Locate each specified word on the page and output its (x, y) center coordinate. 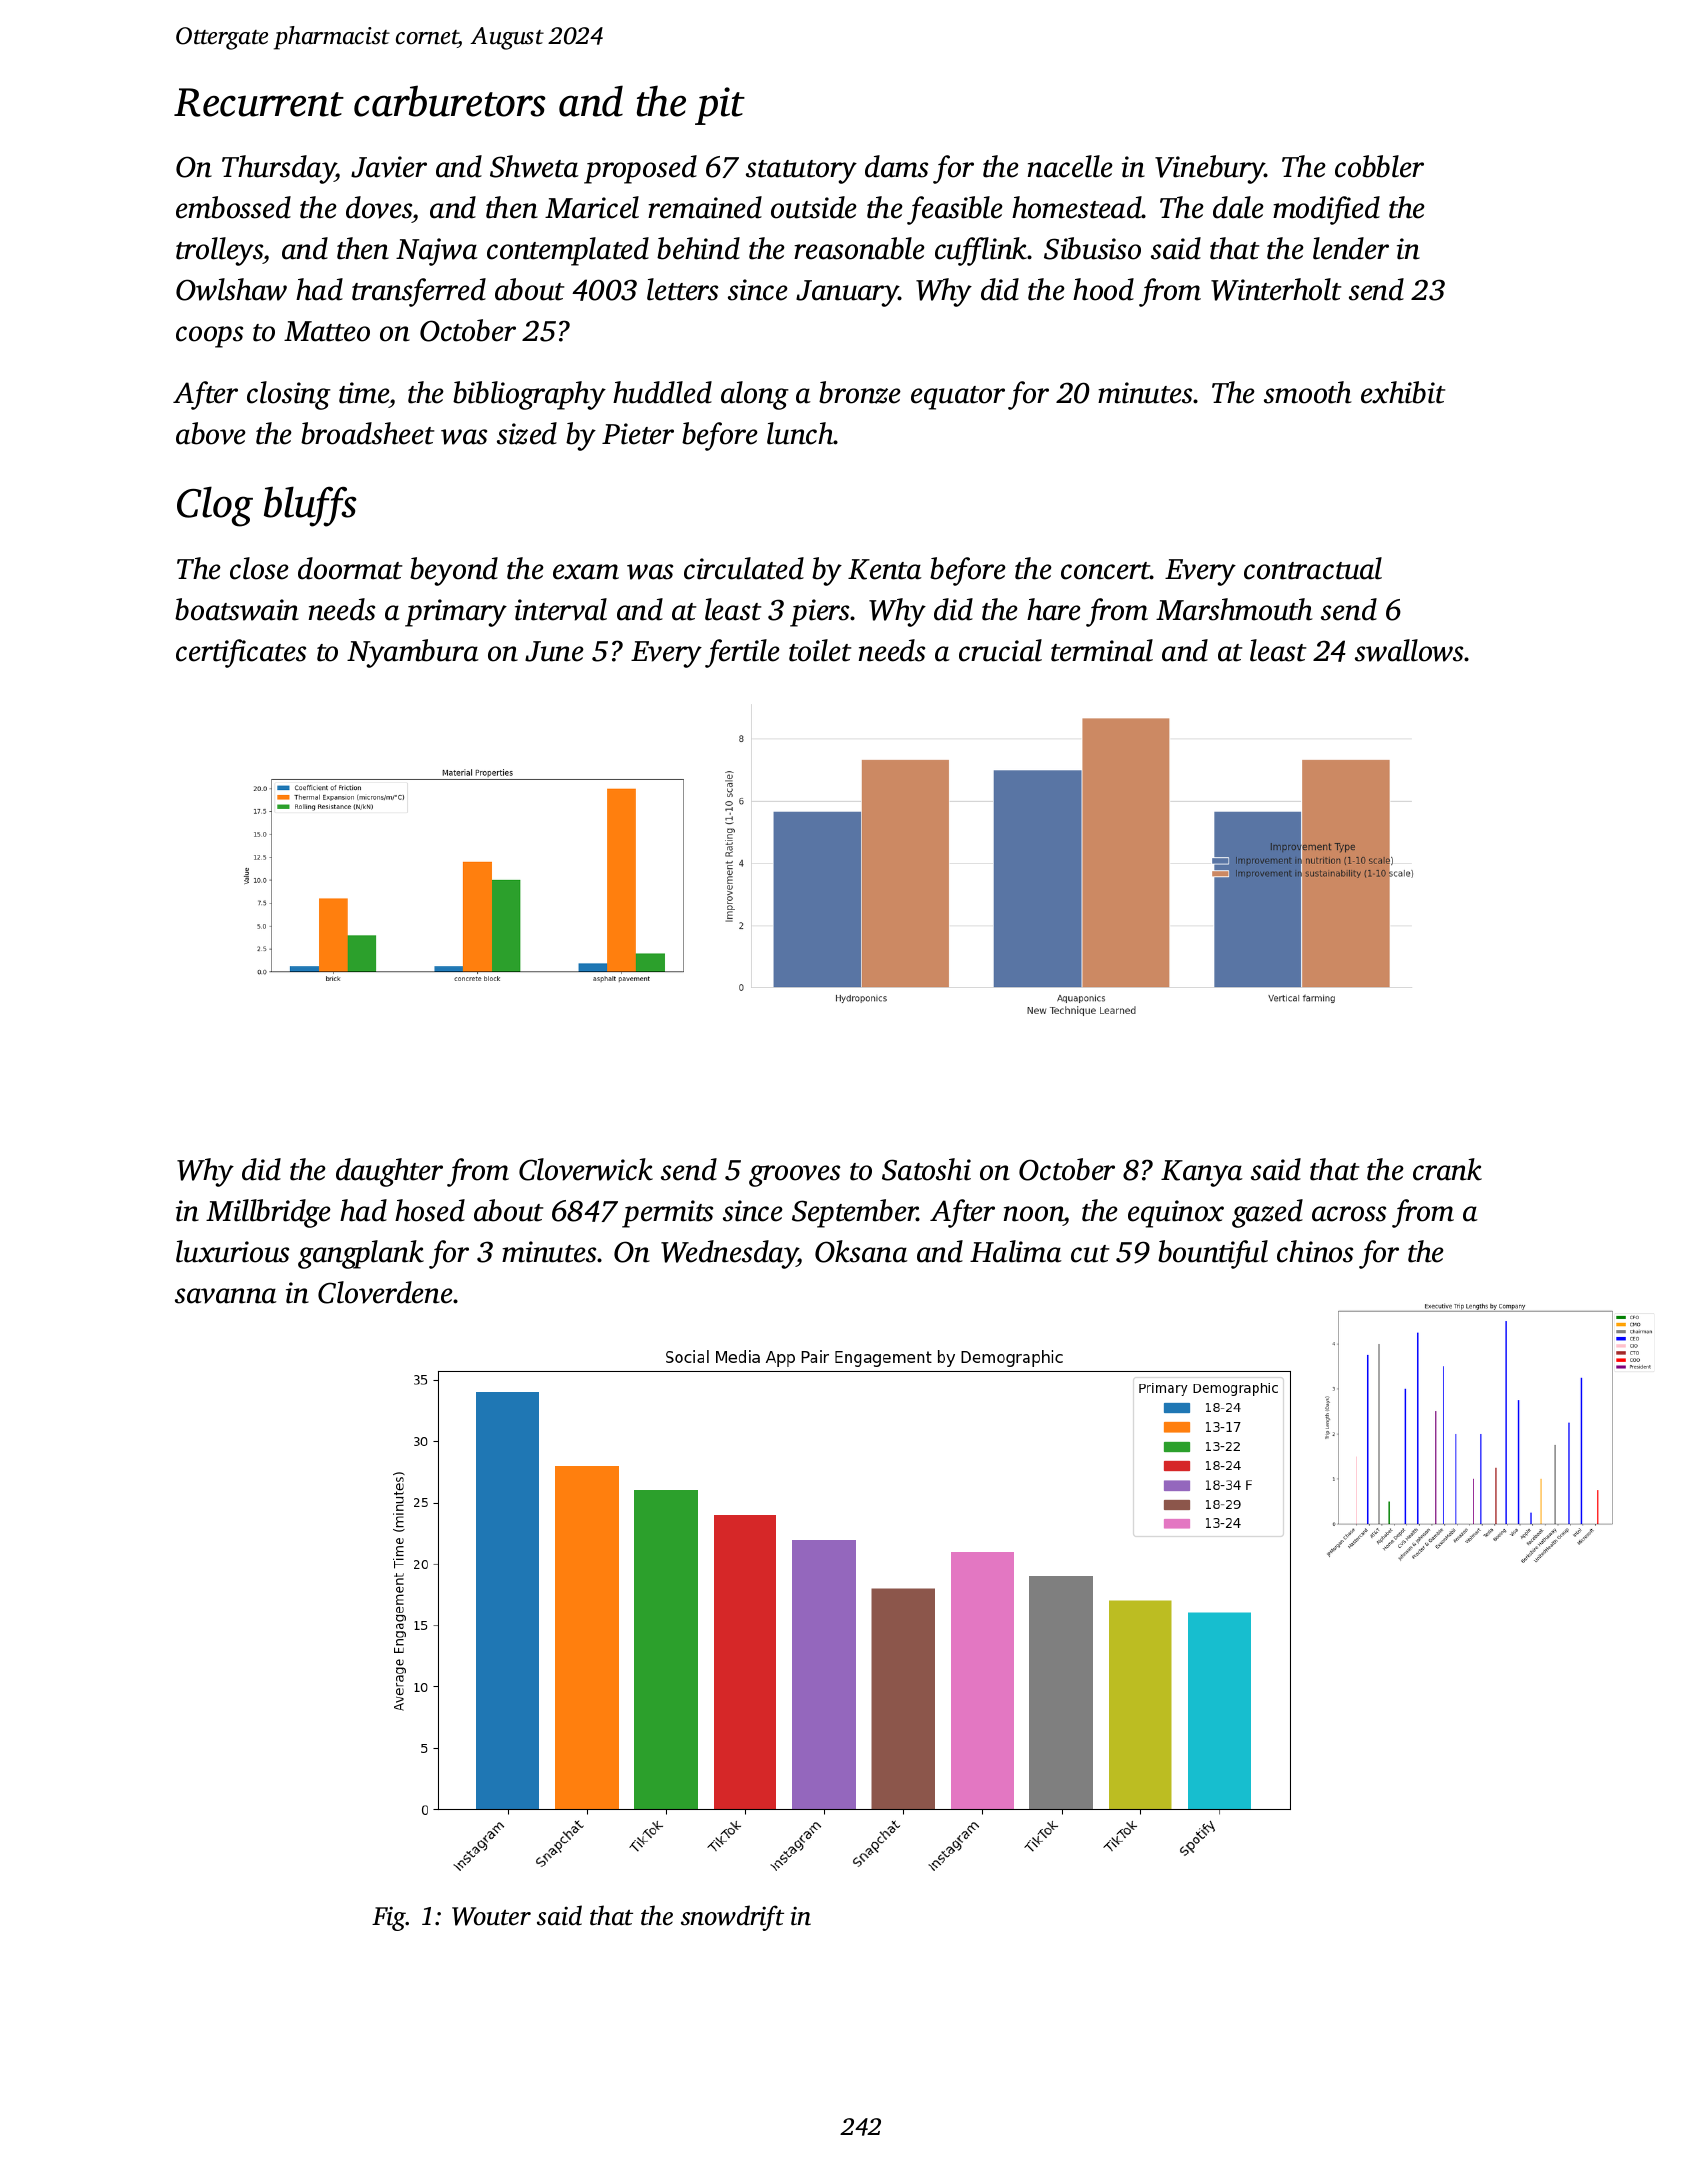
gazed (1267, 1213)
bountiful (1213, 1254)
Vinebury (1210, 169)
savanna (226, 1296)
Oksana (861, 1251)
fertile (742, 653)
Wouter (491, 1916)
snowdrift (732, 1918)
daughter (389, 1172)
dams (896, 166)
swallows (1409, 650)
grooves (794, 1176)
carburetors (450, 101)
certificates (241, 653)
